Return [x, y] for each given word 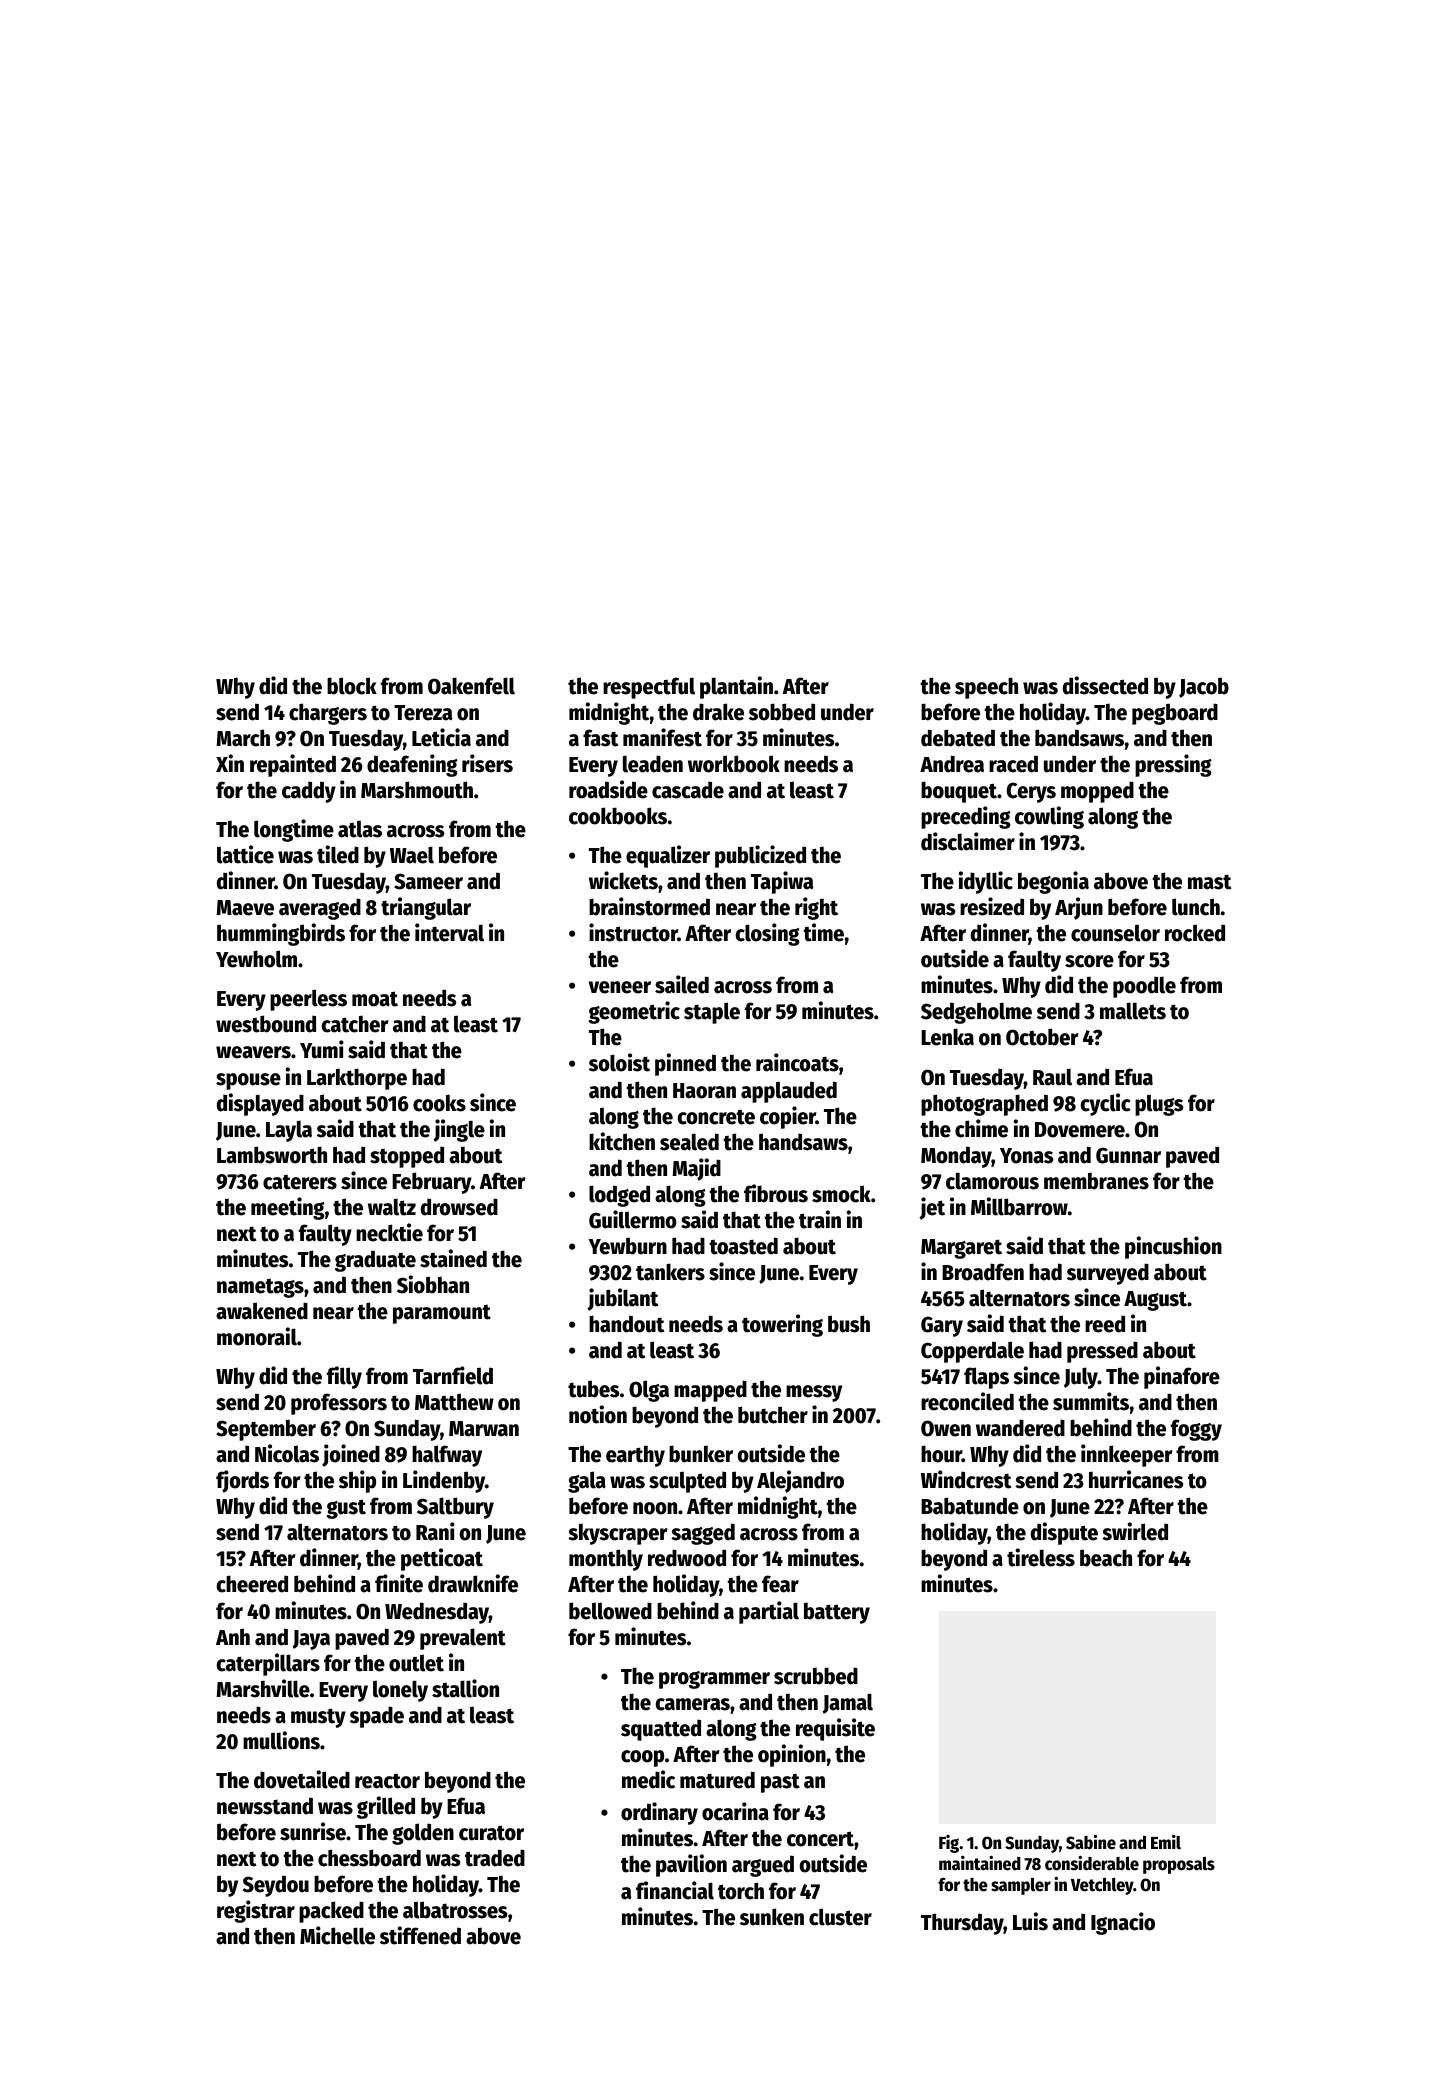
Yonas [1026, 1156]
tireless [1041, 1557]
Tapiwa [782, 882]
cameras [692, 1704]
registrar [256, 1911]
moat [375, 999]
